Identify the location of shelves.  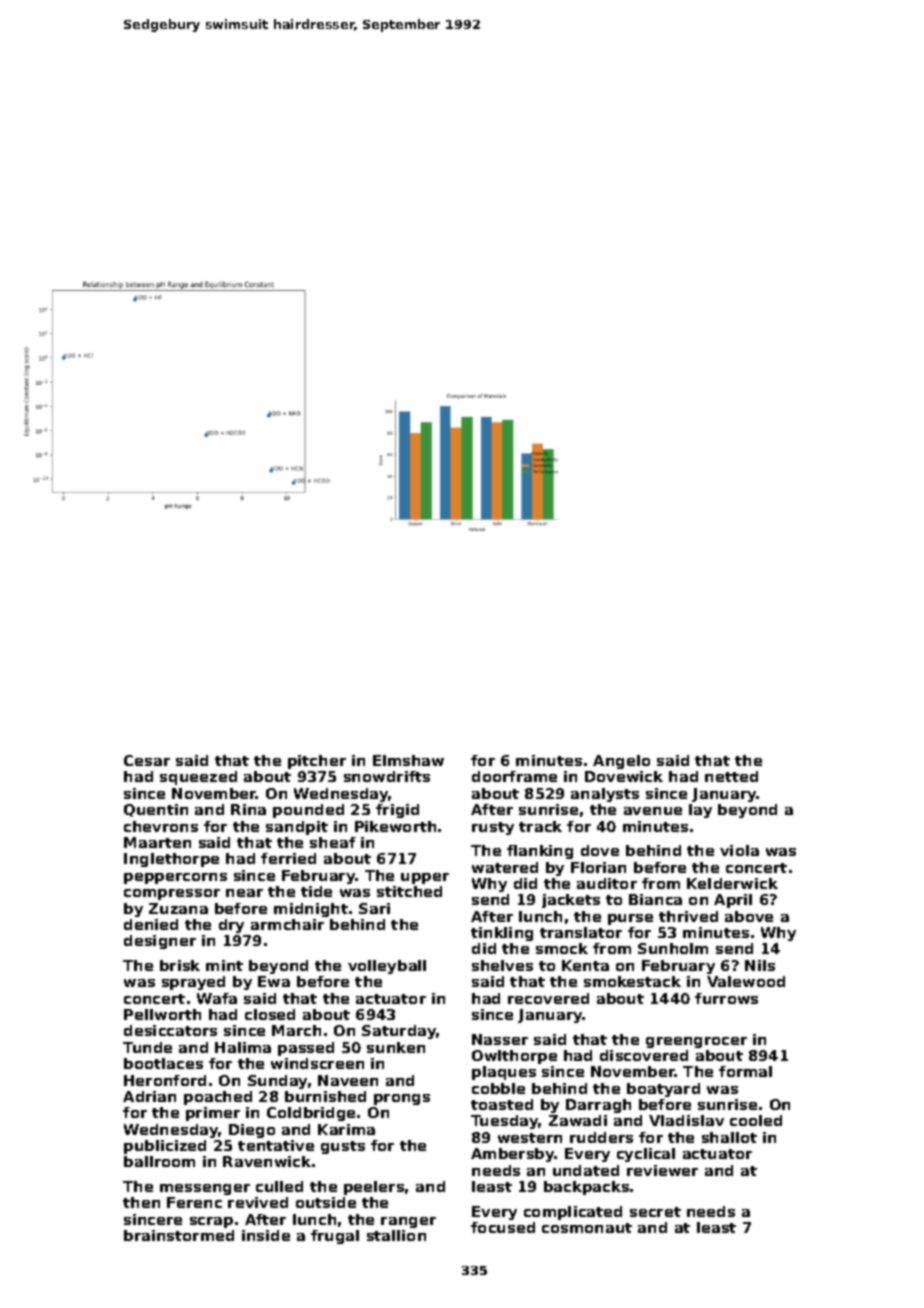
(502, 965).
